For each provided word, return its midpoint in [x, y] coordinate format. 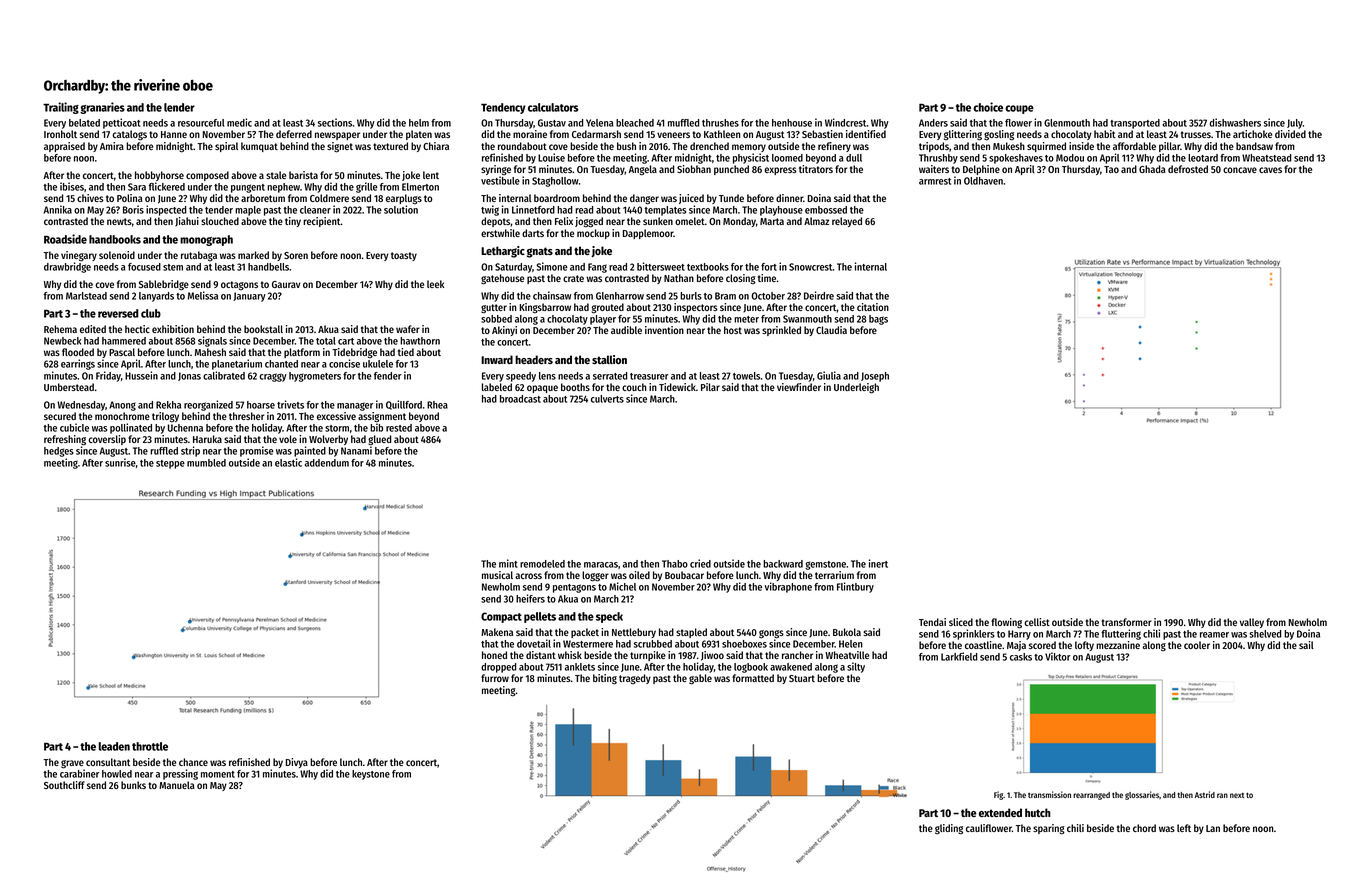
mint [508, 563]
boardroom [557, 198]
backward [783, 564]
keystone [371, 775]
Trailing [61, 108]
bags [878, 320]
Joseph [875, 377]
